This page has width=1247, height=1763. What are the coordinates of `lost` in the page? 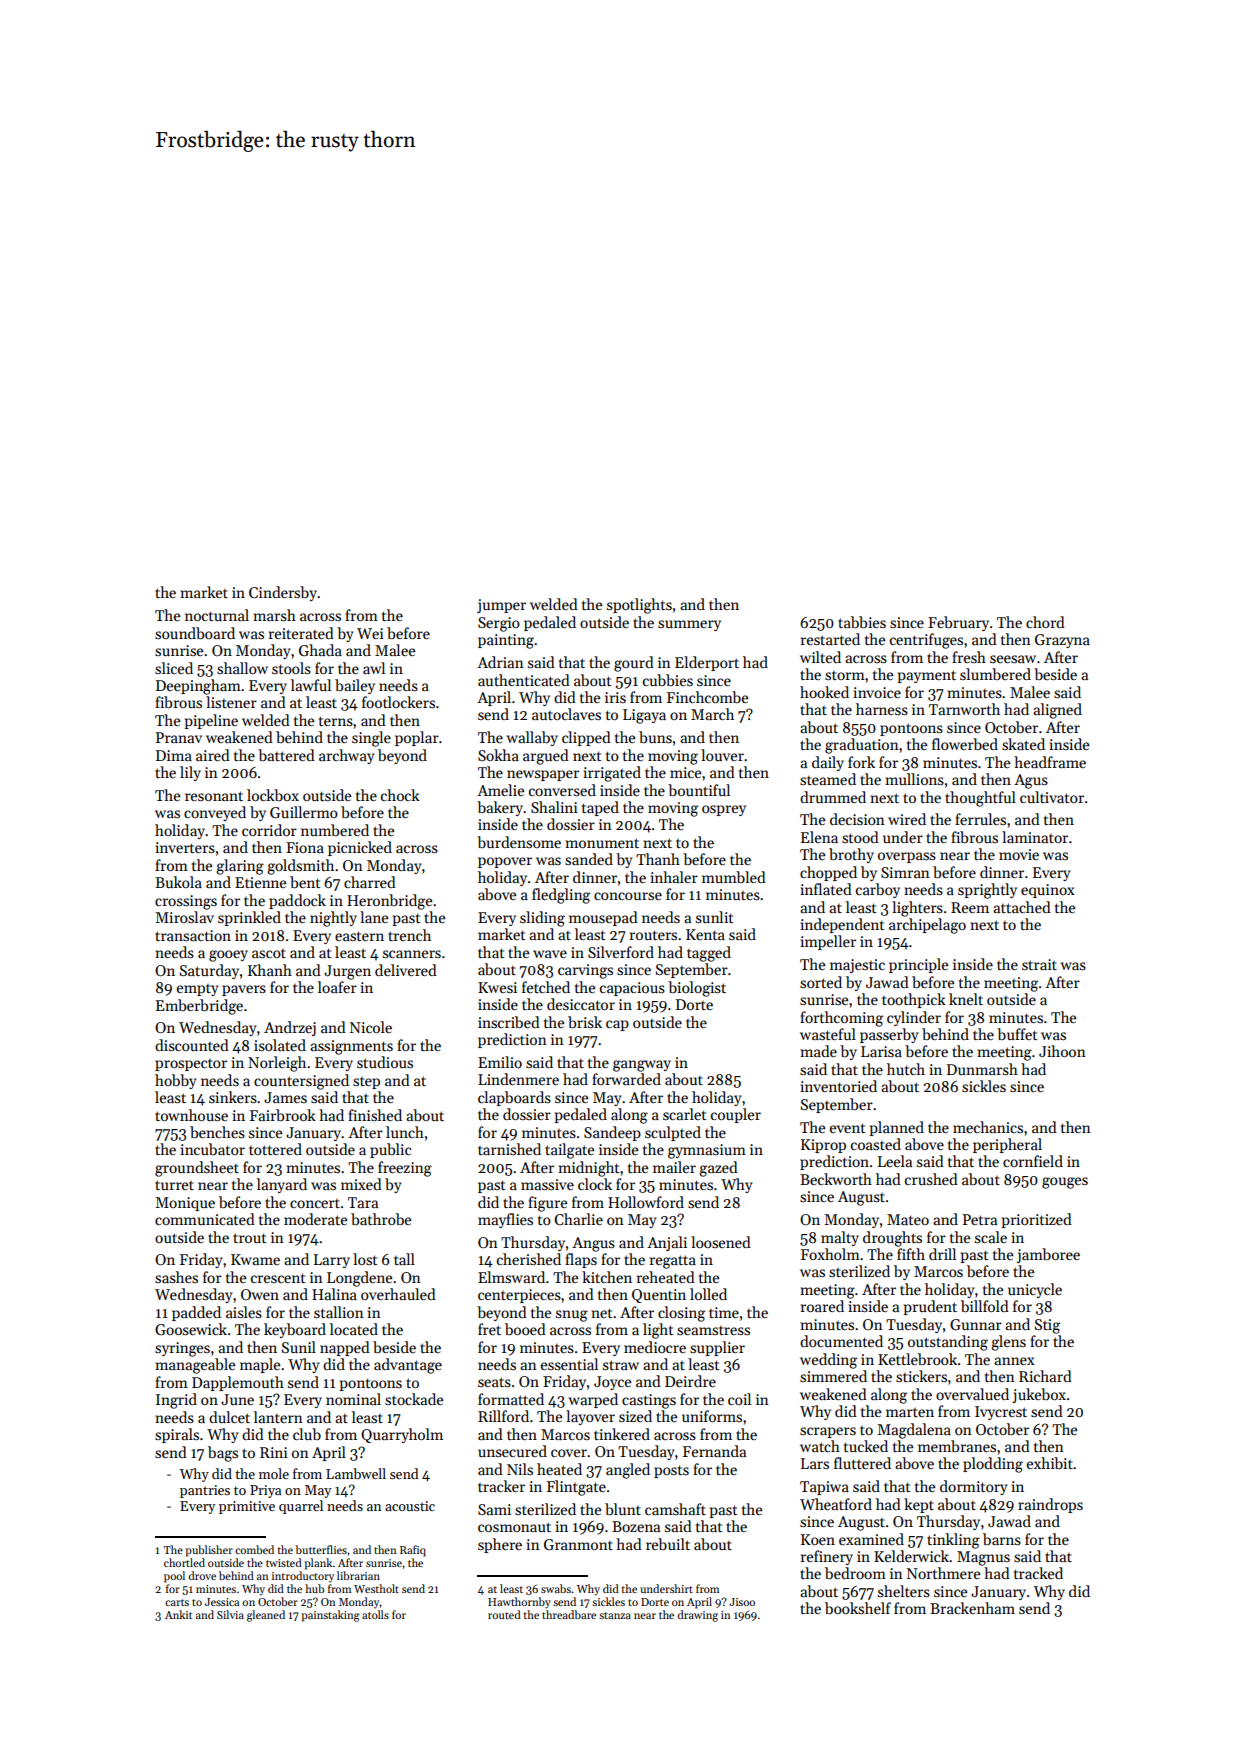 It's located at (365, 1259).
